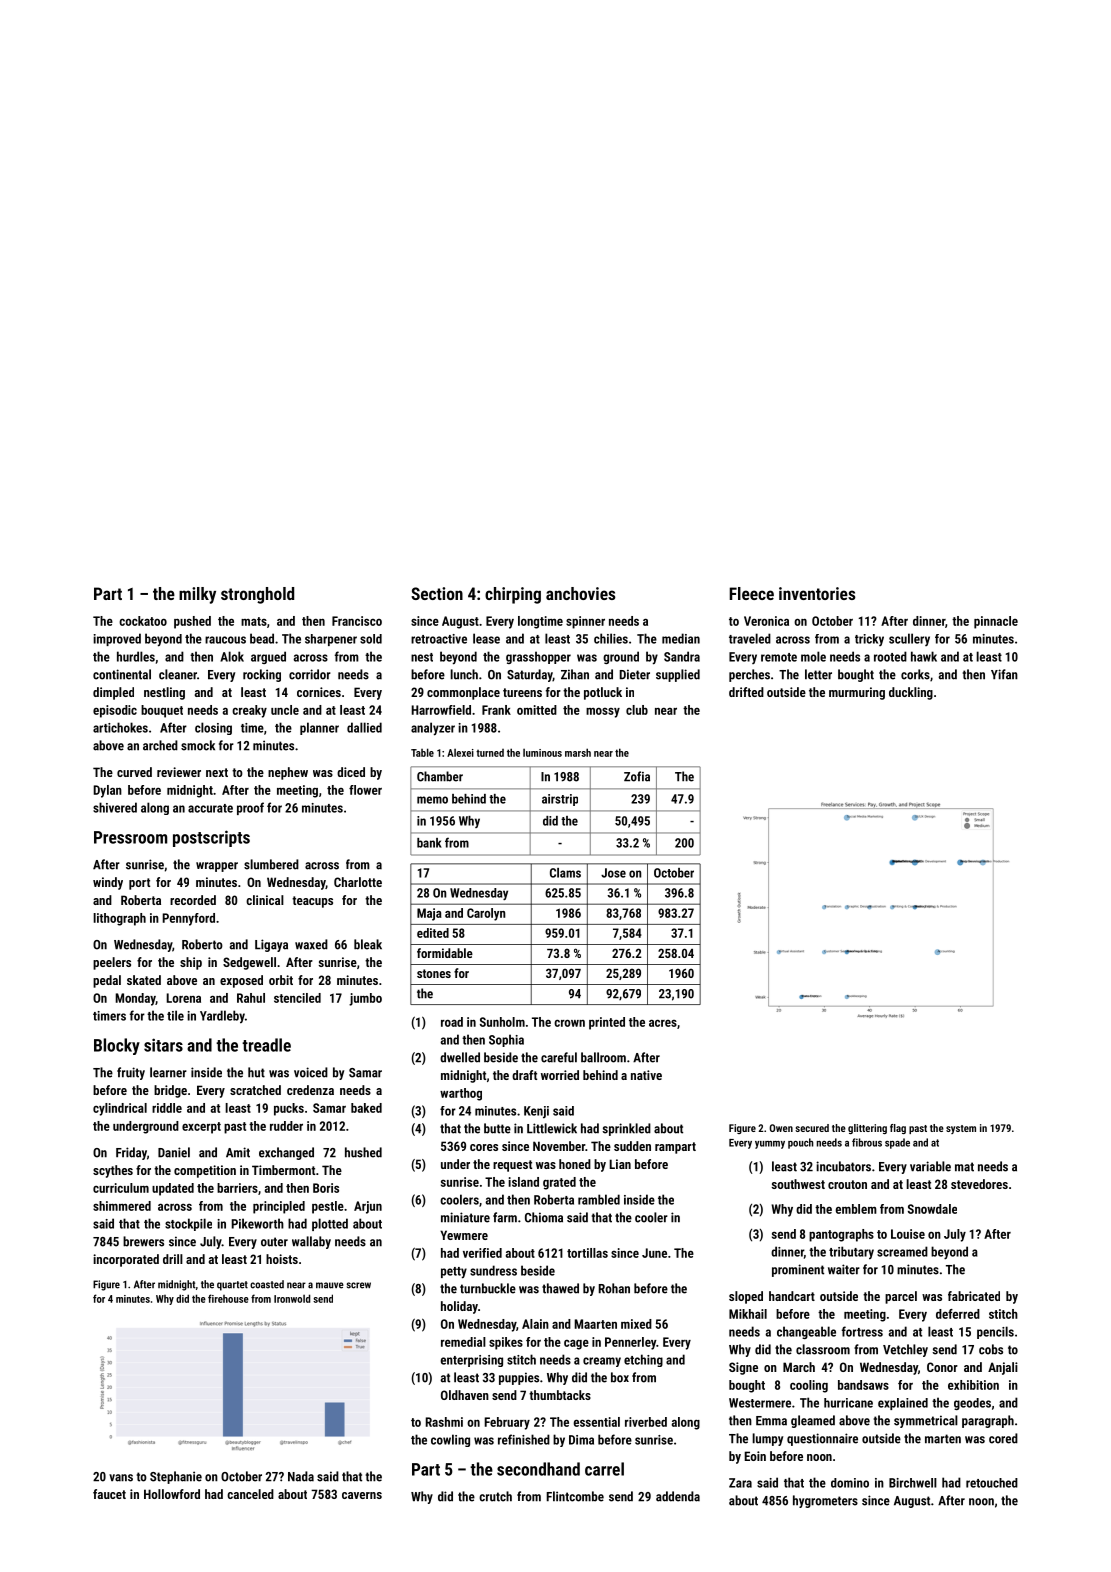 The height and width of the image is (1572, 1111). I want to click on Hollowford, so click(172, 1494).
